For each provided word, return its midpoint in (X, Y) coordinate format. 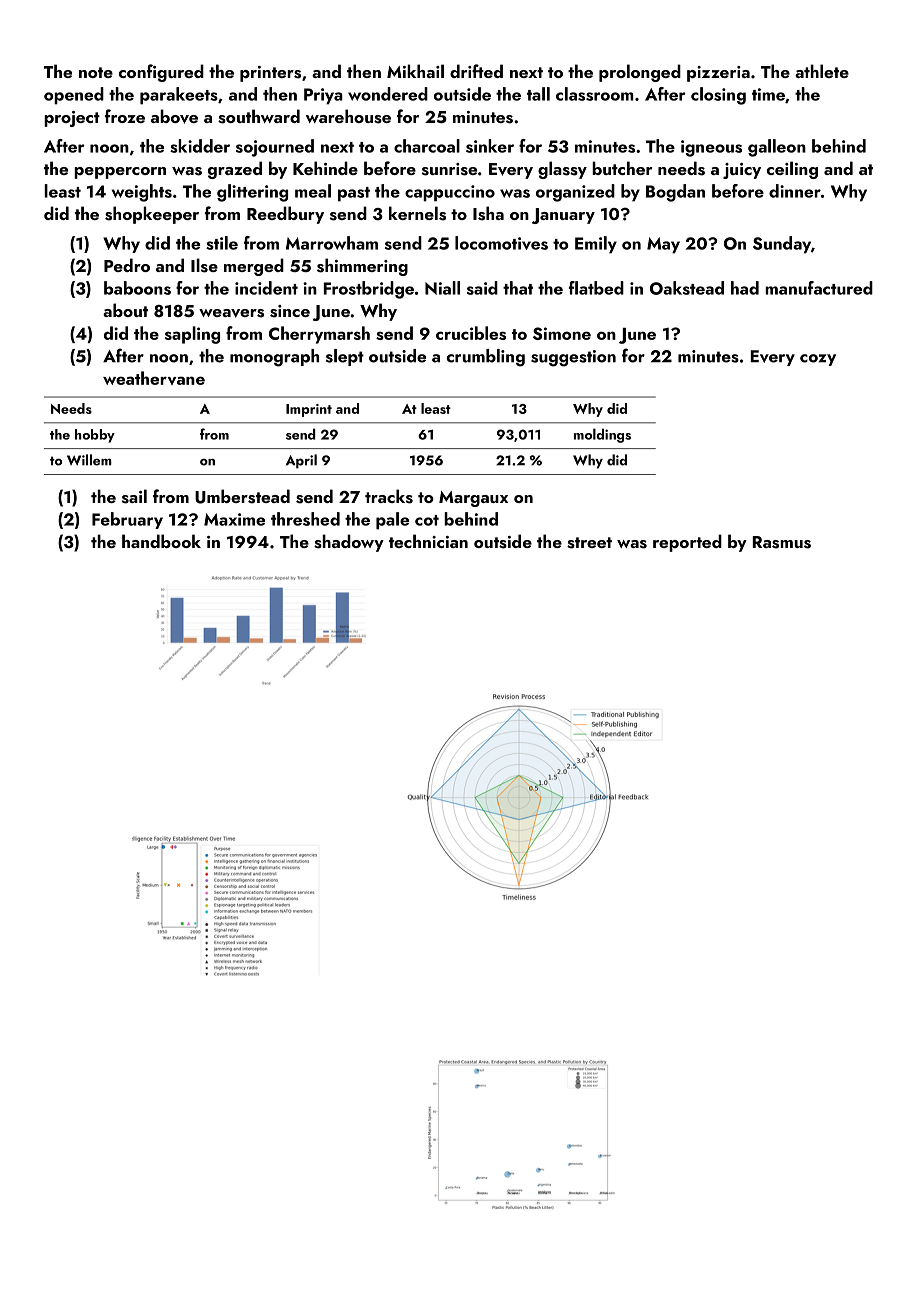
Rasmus (782, 542)
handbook (161, 541)
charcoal (427, 146)
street (589, 543)
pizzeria (718, 74)
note (96, 72)
